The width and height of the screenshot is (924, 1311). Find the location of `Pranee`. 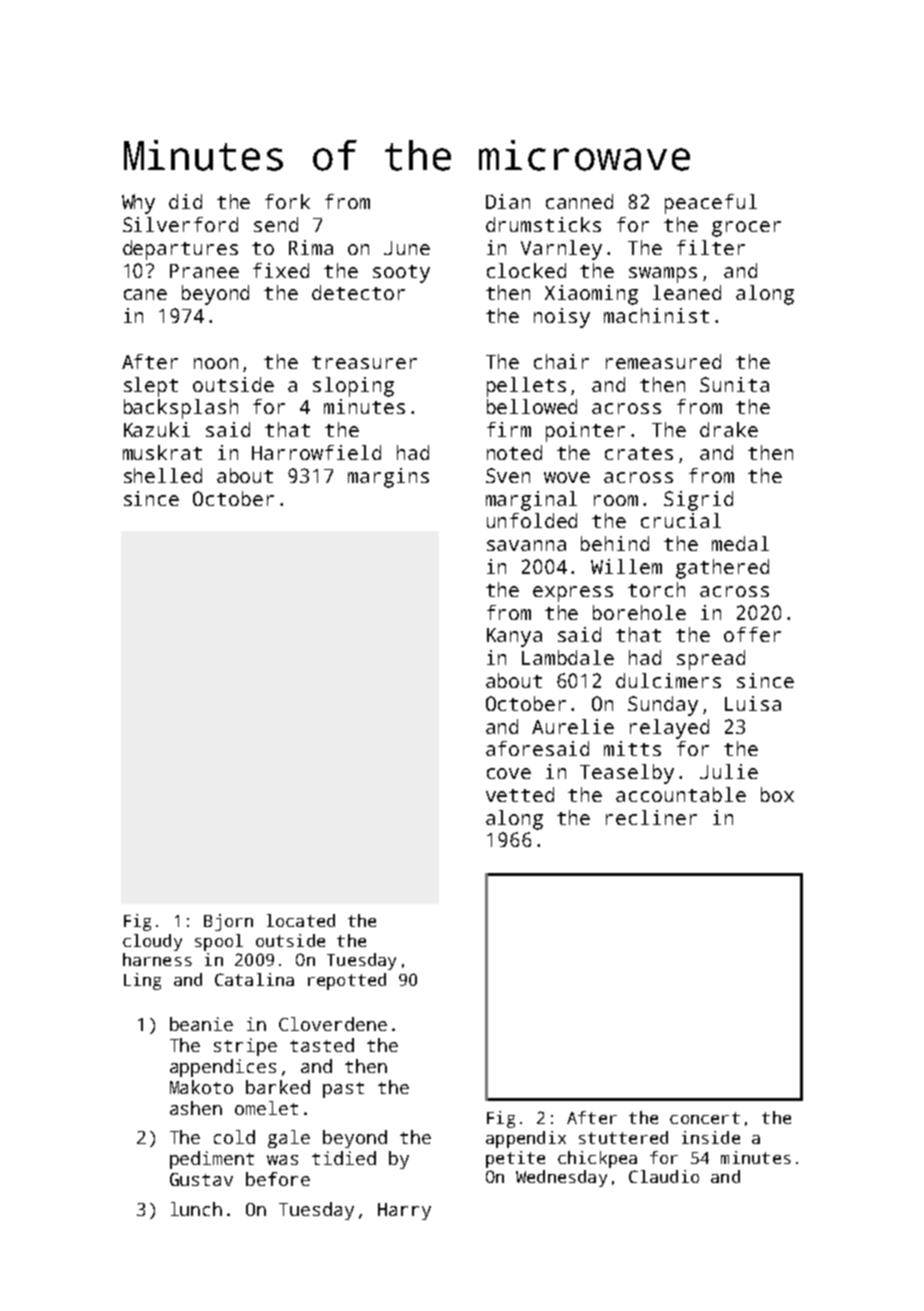

Pranee is located at coordinates (204, 271).
